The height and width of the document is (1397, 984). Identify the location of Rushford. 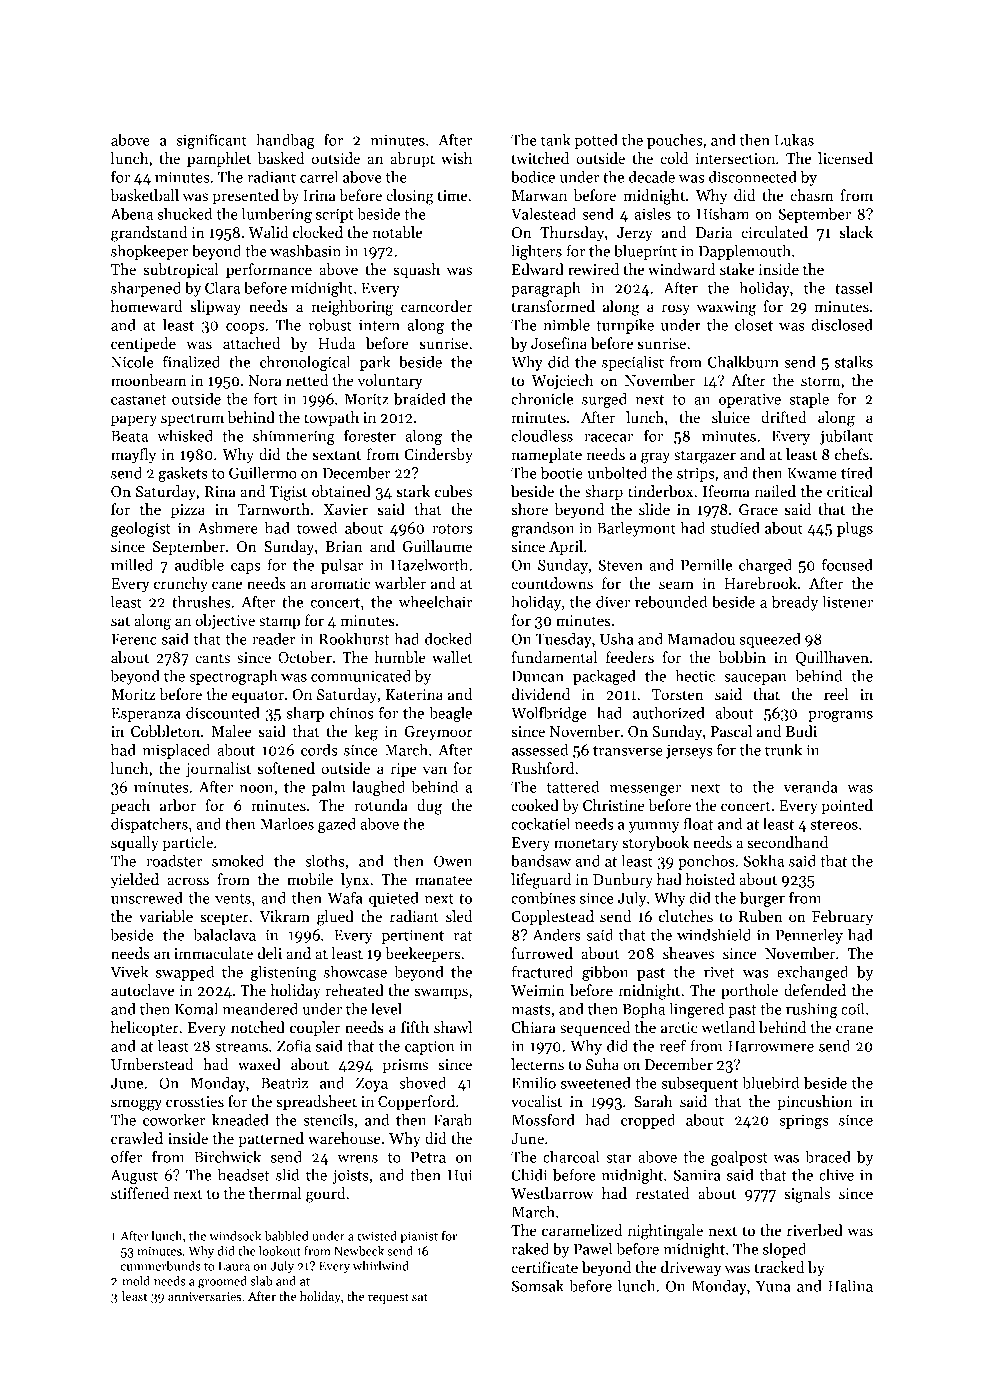
(543, 768).
